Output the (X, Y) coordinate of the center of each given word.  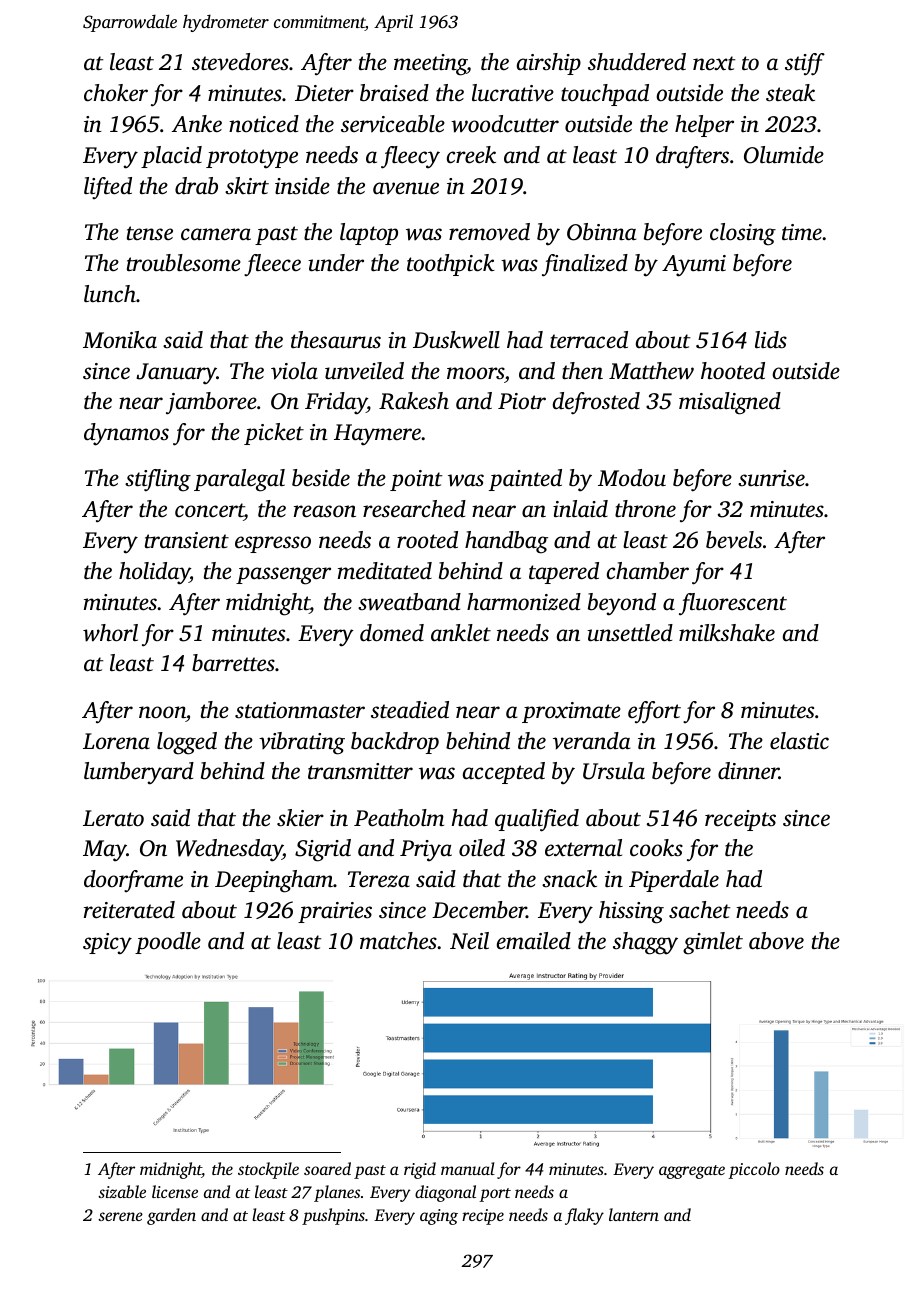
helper (704, 126)
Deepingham (274, 881)
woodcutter (505, 124)
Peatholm (399, 818)
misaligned (730, 403)
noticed (264, 124)
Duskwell (456, 340)
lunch (110, 294)
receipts (740, 820)
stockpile (268, 1170)
